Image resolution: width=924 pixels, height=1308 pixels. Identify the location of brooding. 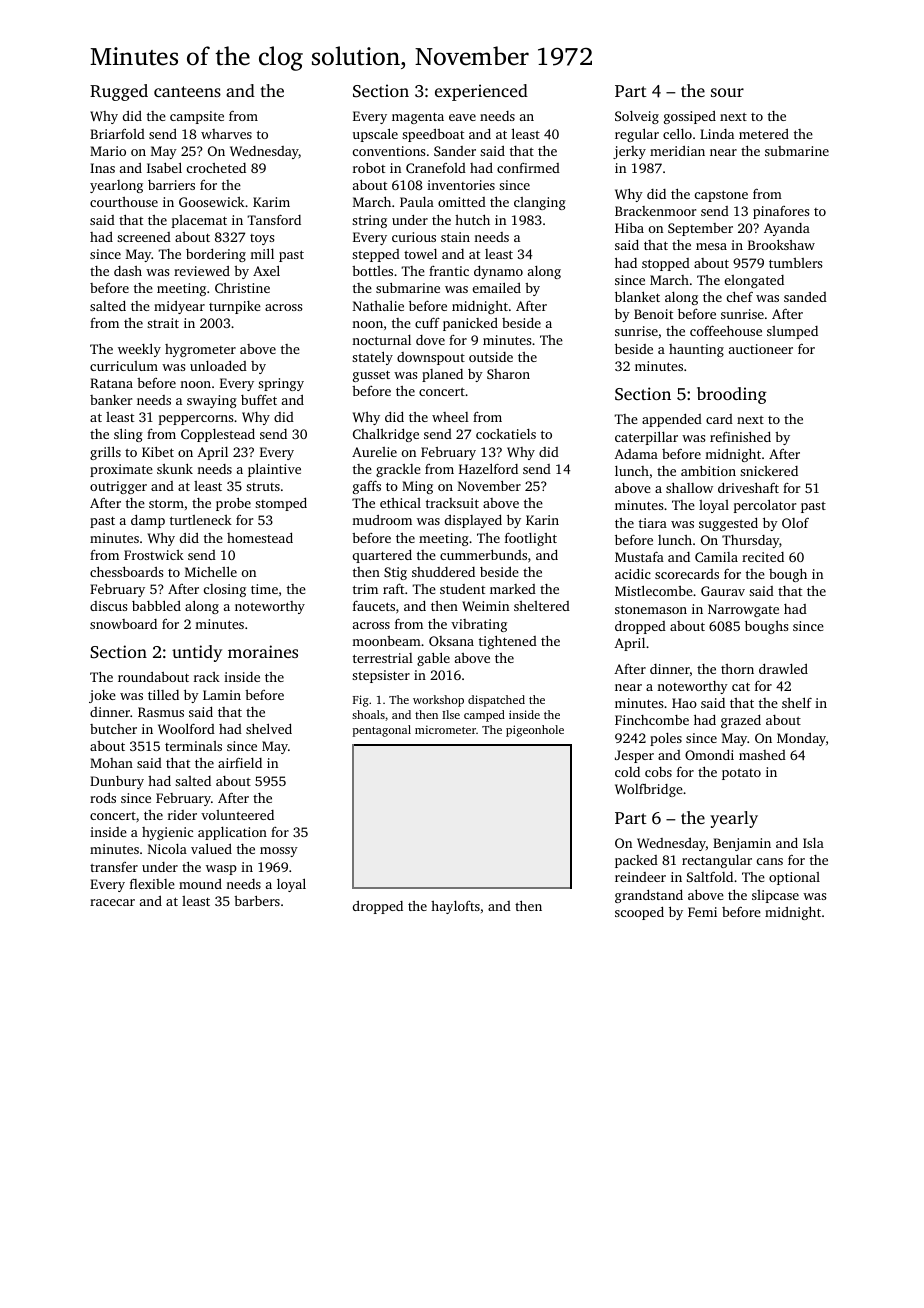
(732, 395).
